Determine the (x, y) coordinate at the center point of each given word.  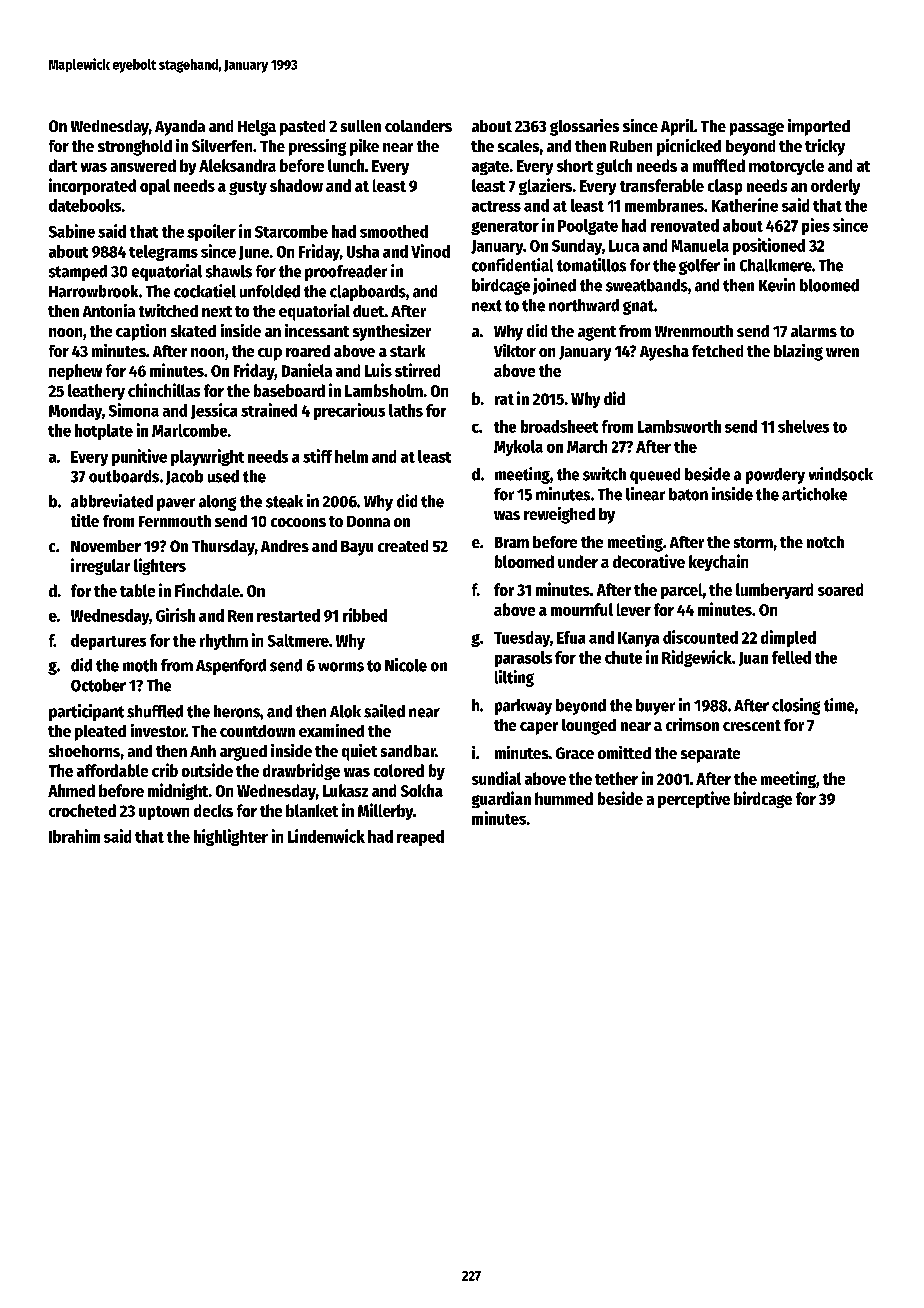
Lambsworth (679, 426)
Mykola (518, 448)
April (677, 127)
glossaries (584, 127)
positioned (769, 246)
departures (108, 642)
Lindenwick (326, 836)
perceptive (694, 799)
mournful (582, 609)
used (223, 476)
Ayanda (180, 128)
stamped (78, 273)
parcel (682, 591)
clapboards (368, 293)
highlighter (231, 837)
